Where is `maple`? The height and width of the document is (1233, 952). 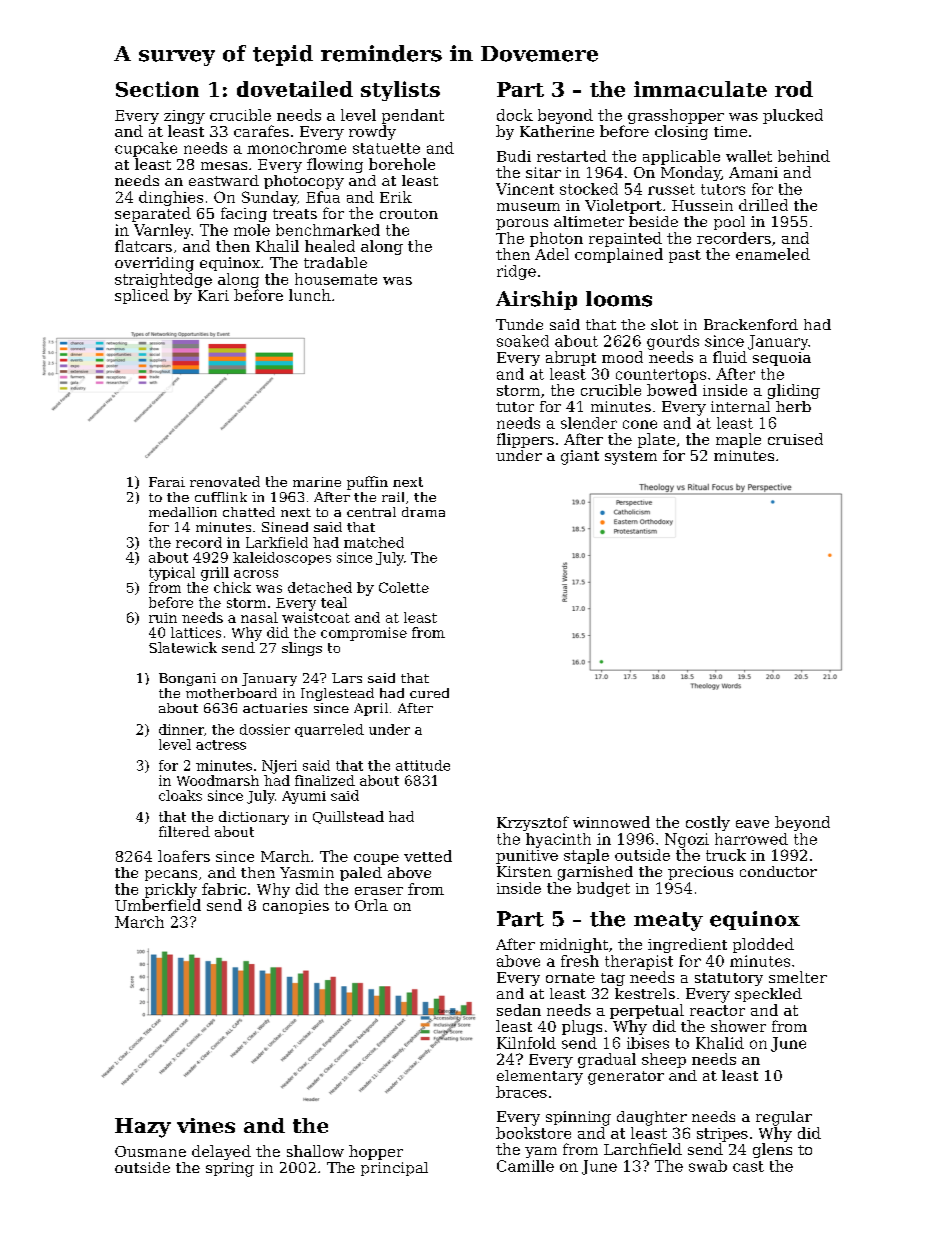
maple is located at coordinates (738, 440).
